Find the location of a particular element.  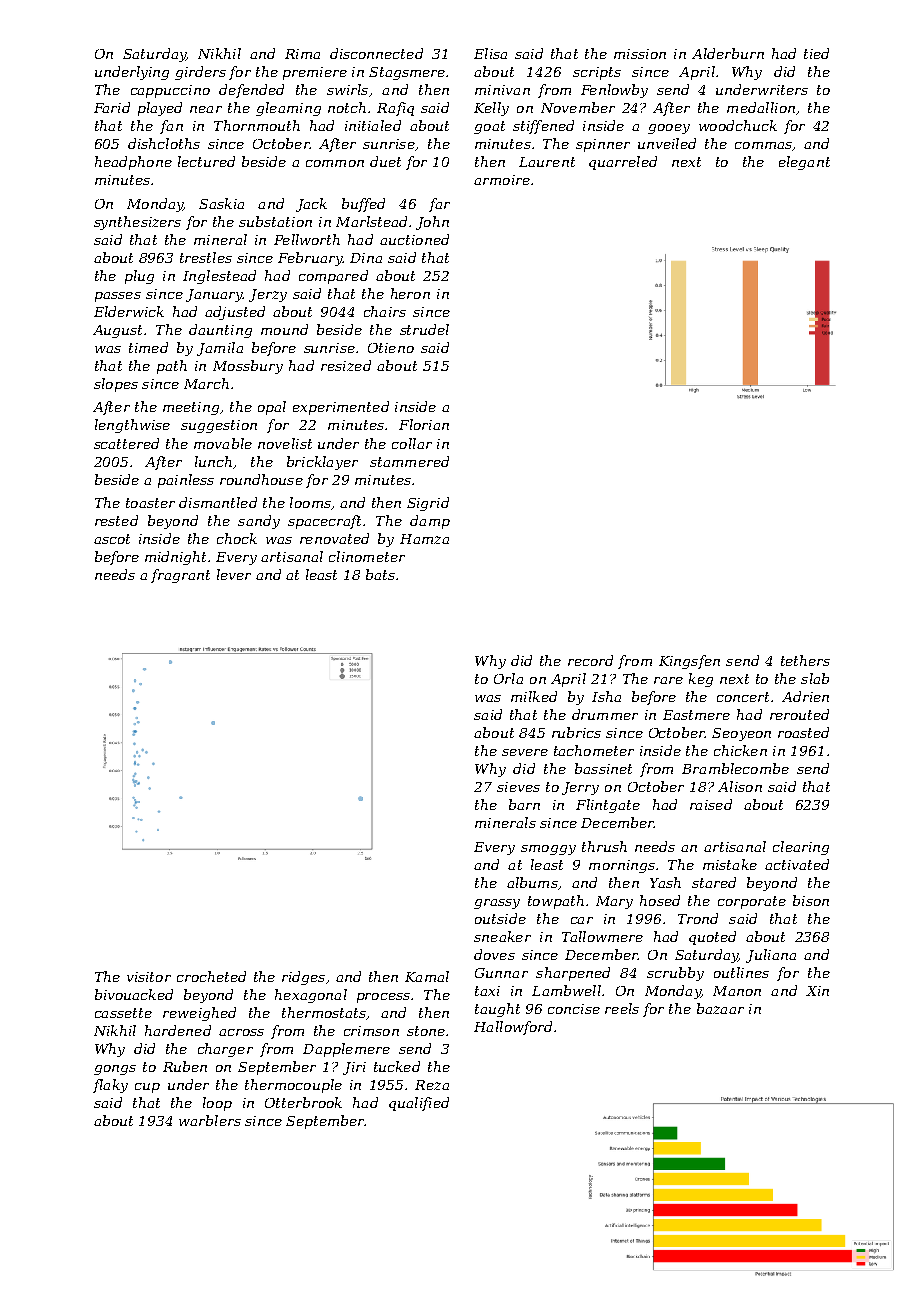

trestles is located at coordinates (206, 257).
